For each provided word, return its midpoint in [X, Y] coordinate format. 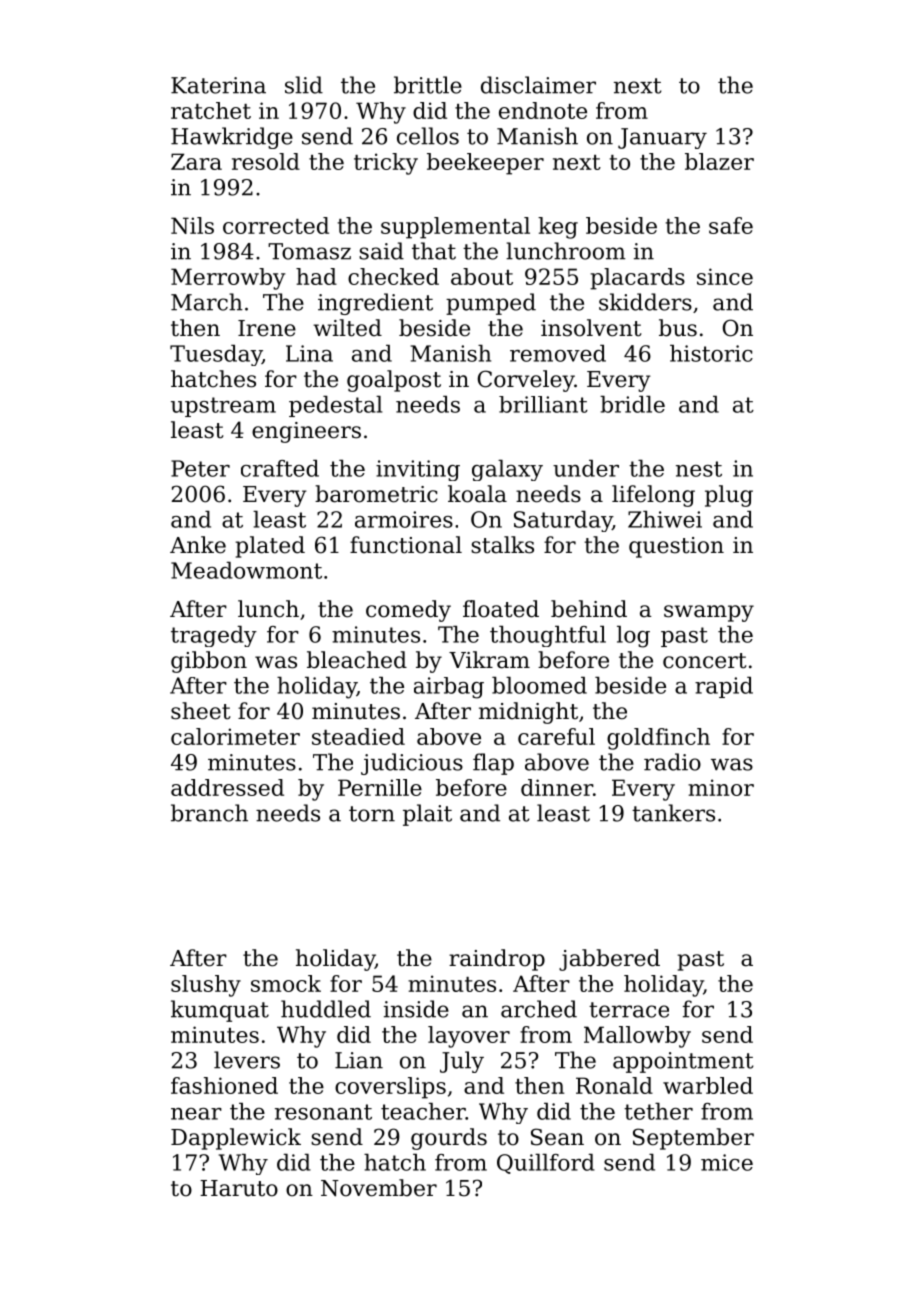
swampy [709, 613]
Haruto [239, 1188]
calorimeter [235, 736]
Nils [192, 225]
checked [393, 276]
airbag [449, 688]
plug [729, 496]
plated [270, 547]
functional [406, 545]
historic [711, 353]
